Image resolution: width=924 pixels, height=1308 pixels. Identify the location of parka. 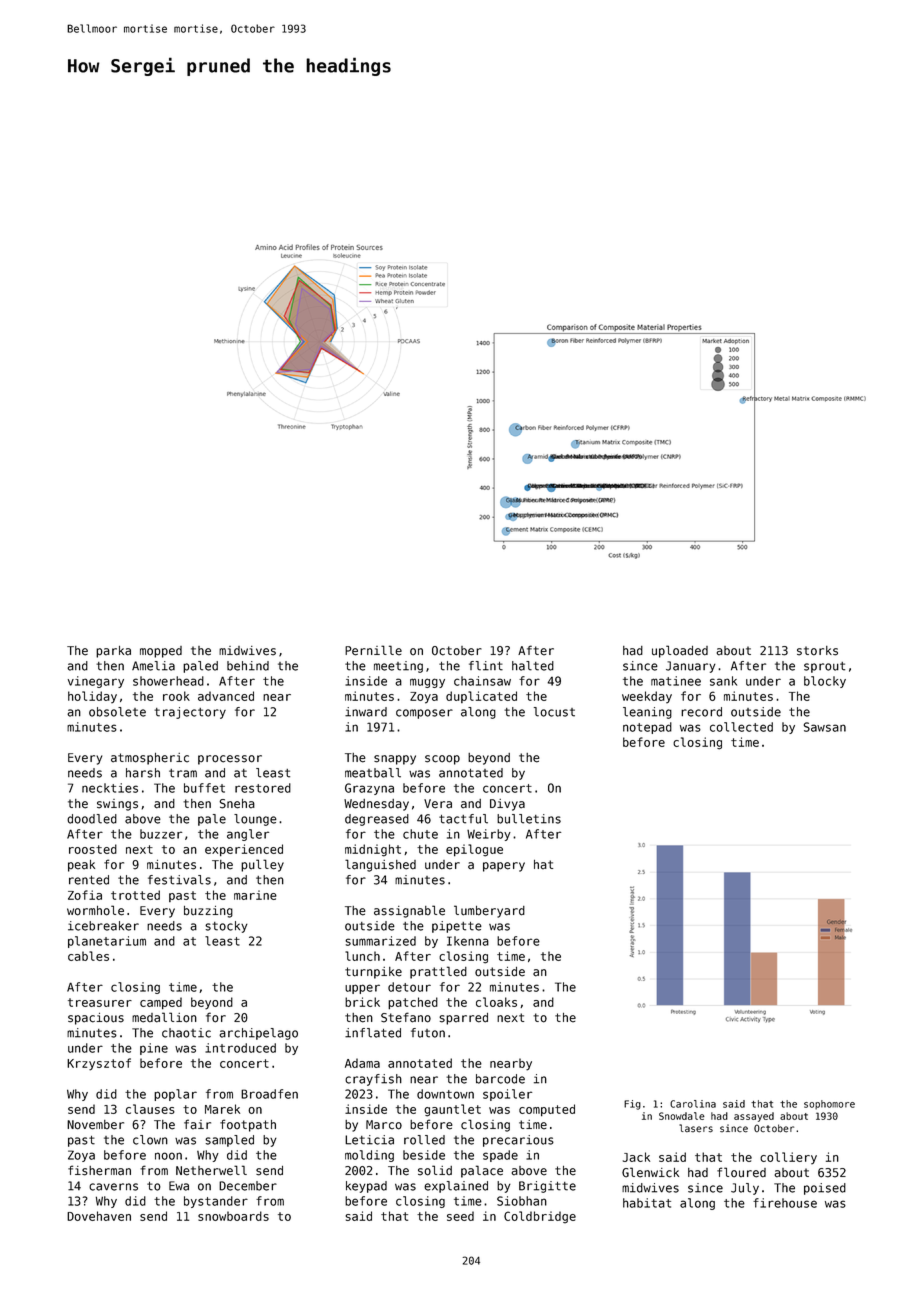
(113, 652).
